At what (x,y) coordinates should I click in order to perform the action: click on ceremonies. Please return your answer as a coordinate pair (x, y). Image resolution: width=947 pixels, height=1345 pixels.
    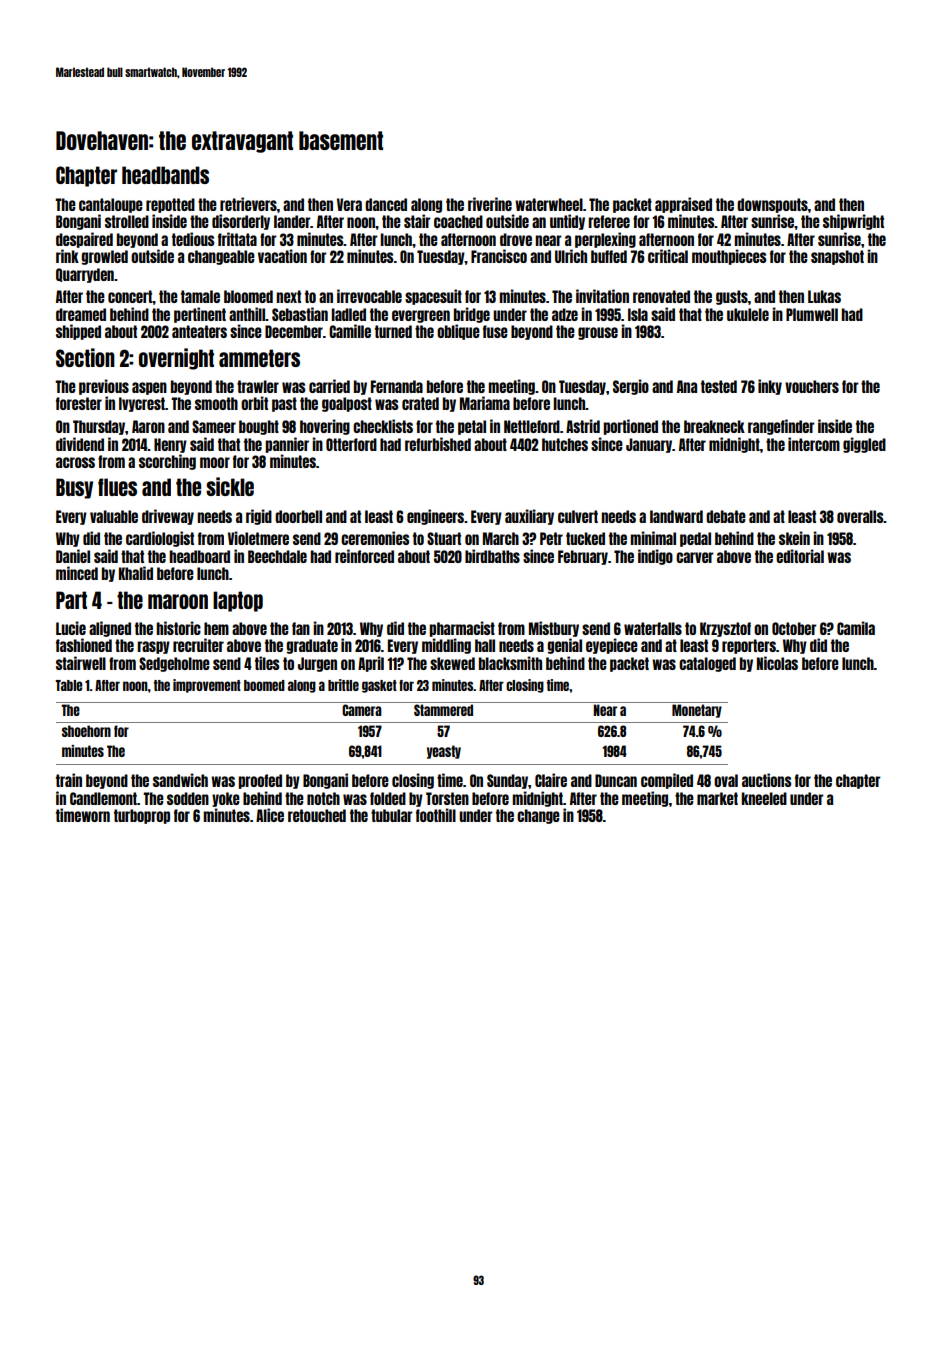
    Looking at the image, I should click on (375, 538).
